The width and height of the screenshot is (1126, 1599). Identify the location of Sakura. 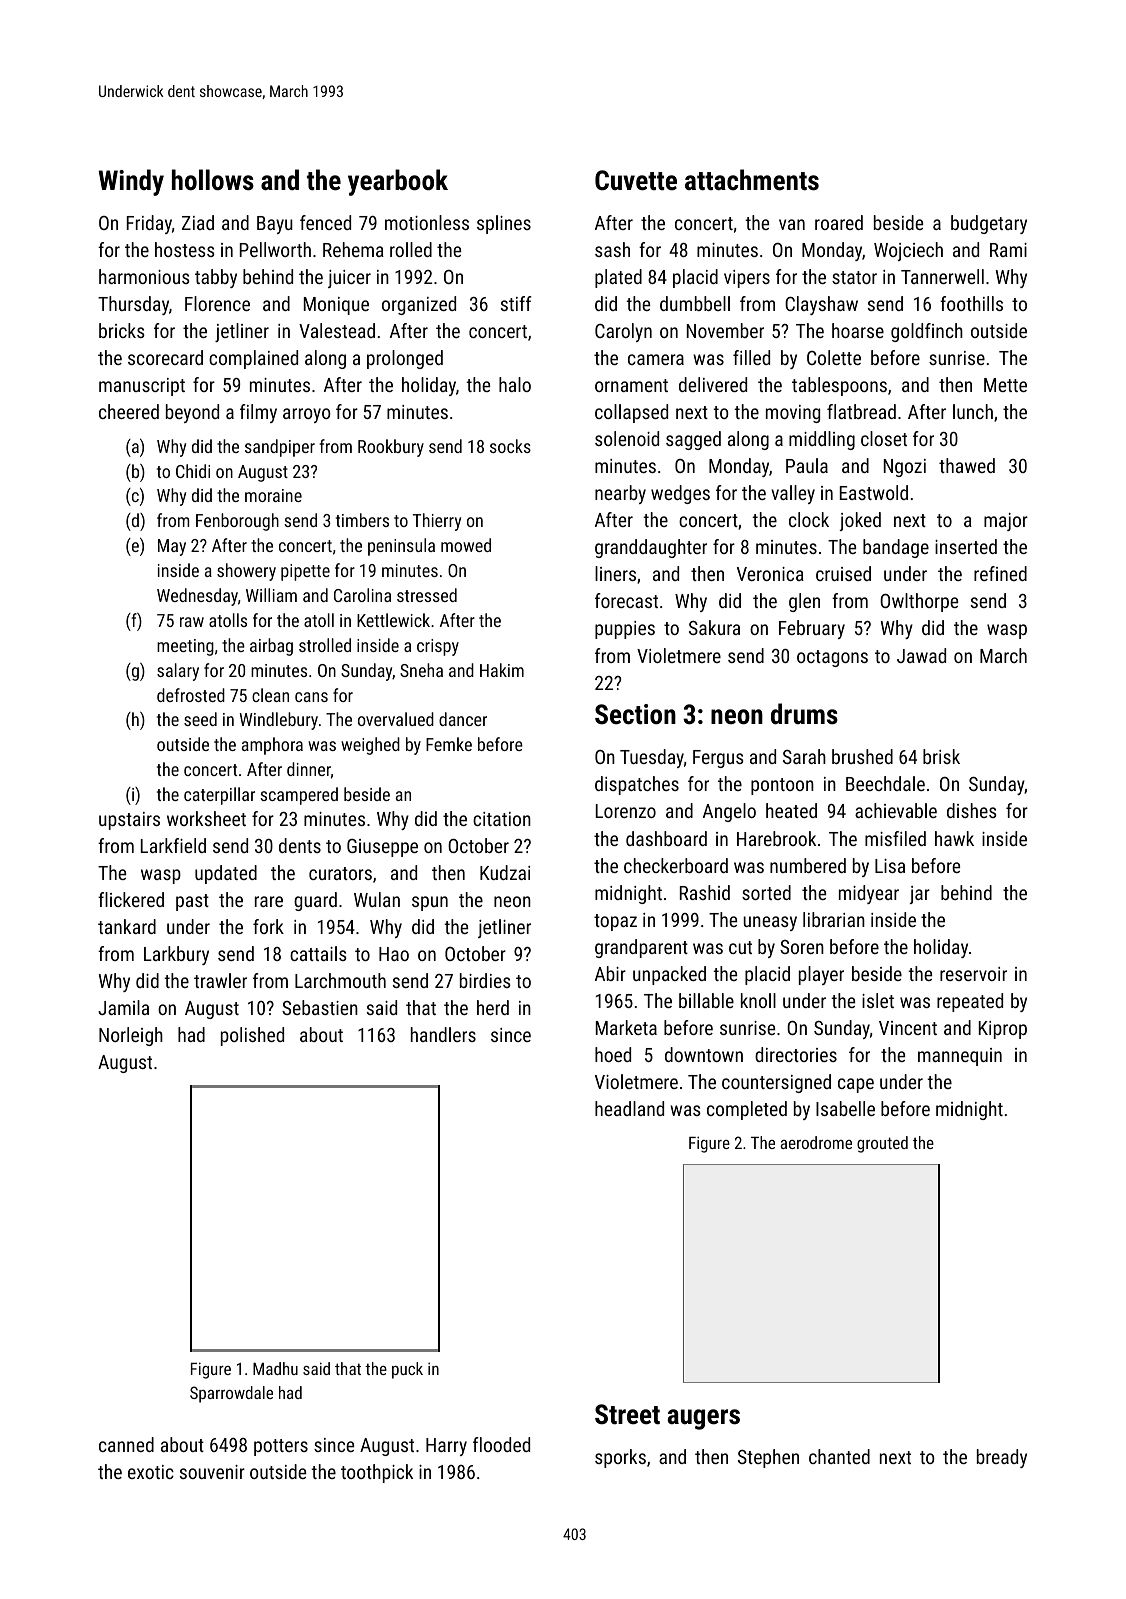
(714, 627).
